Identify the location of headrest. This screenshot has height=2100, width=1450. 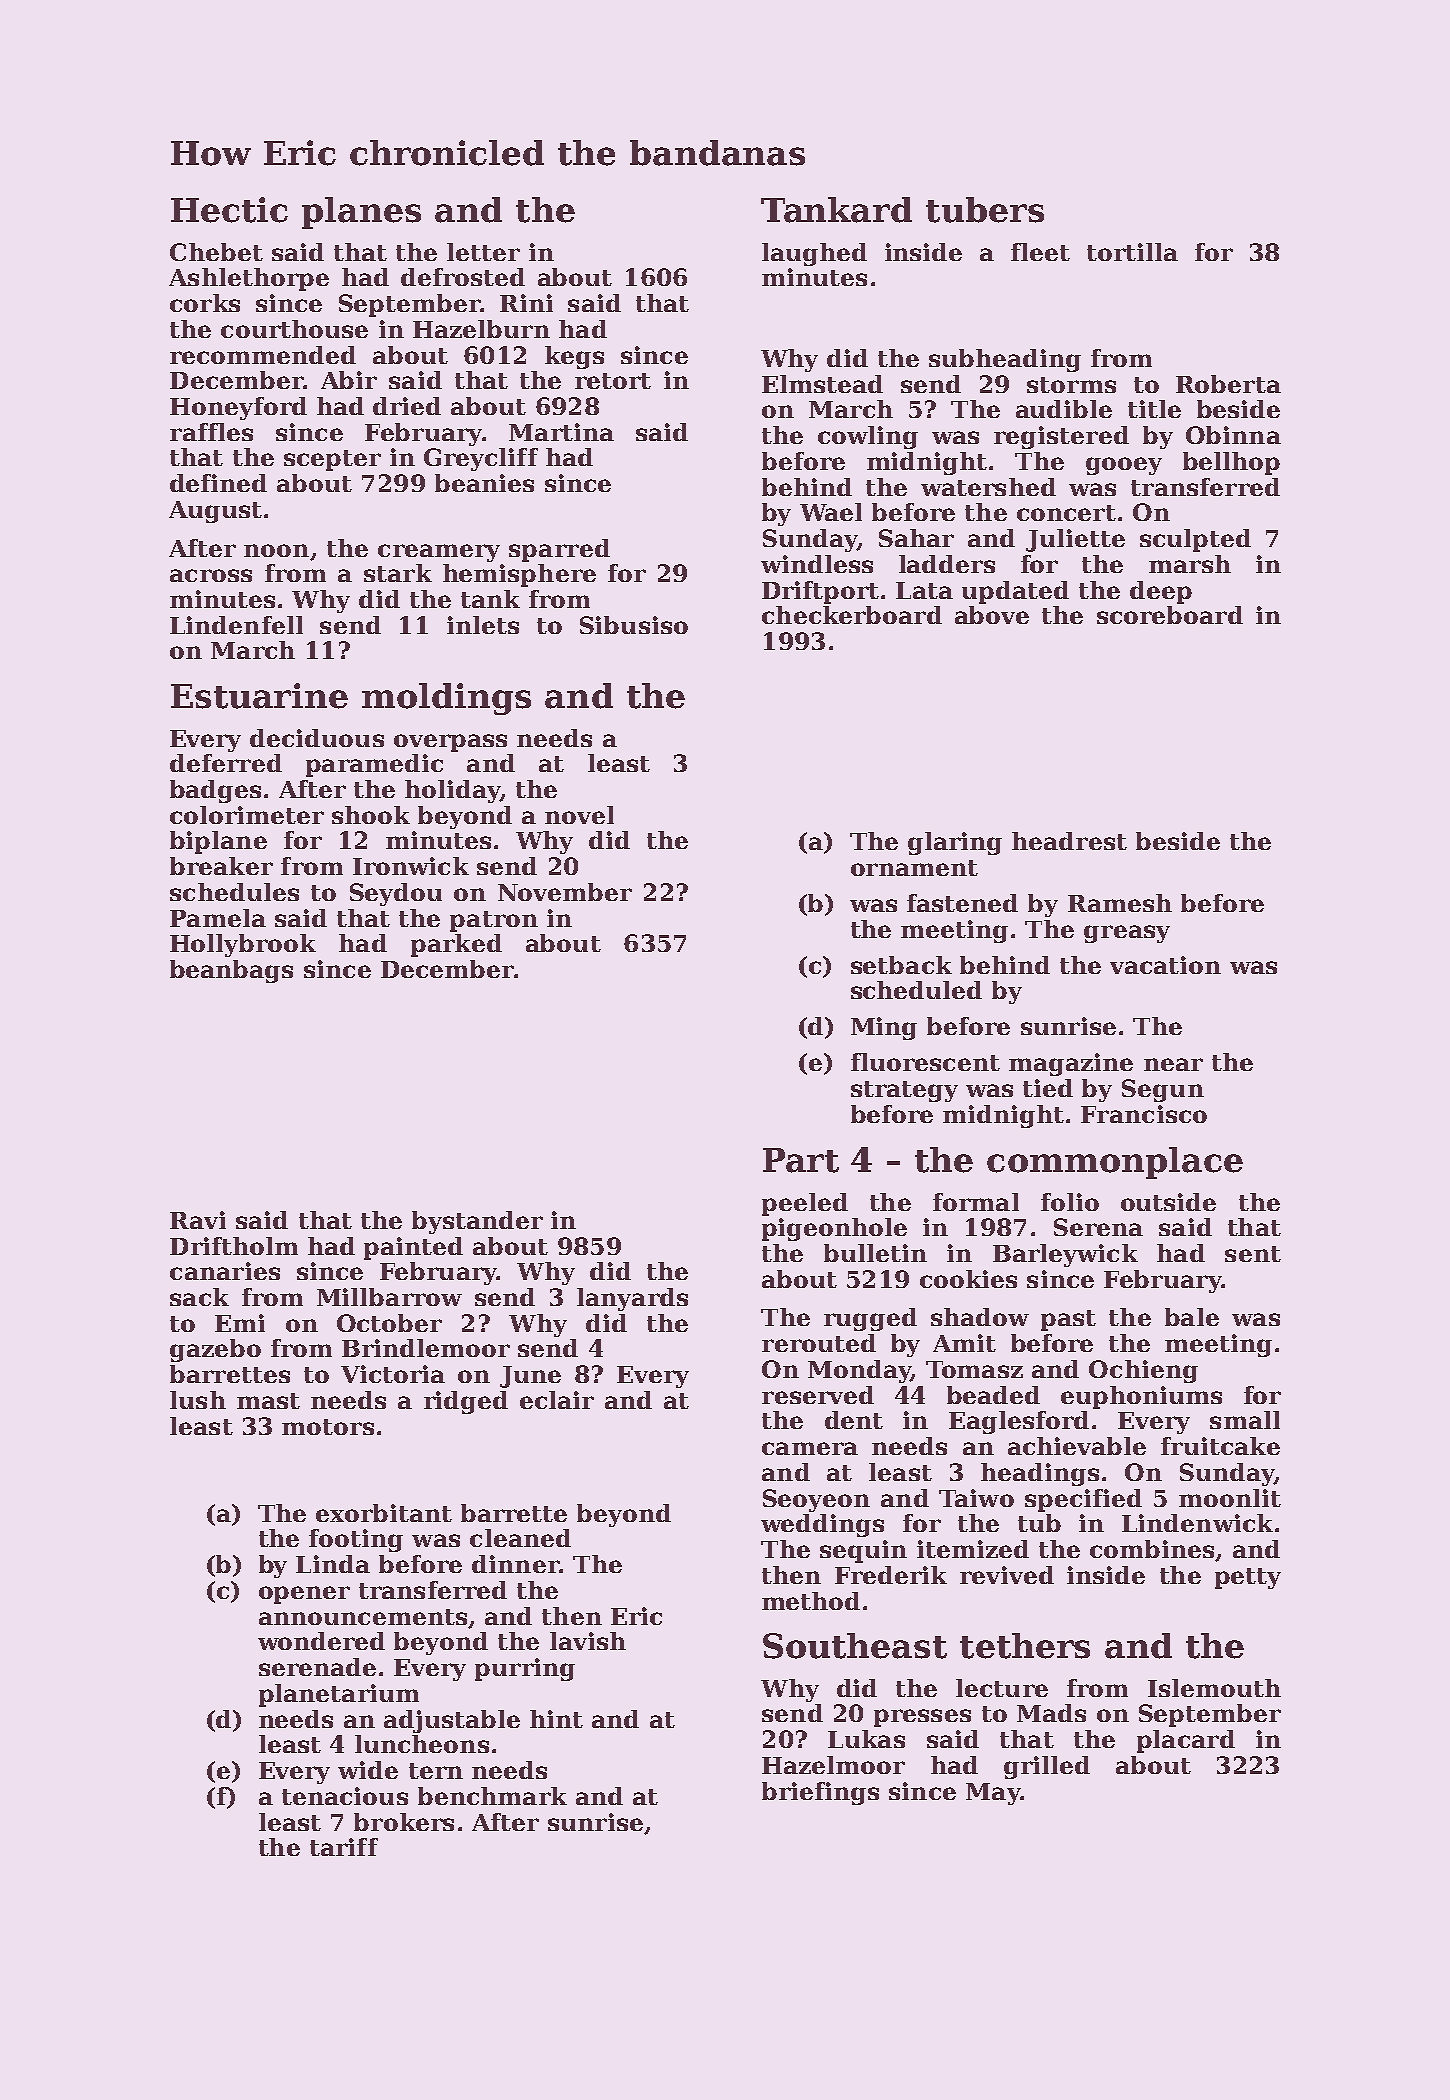
(1069, 841).
